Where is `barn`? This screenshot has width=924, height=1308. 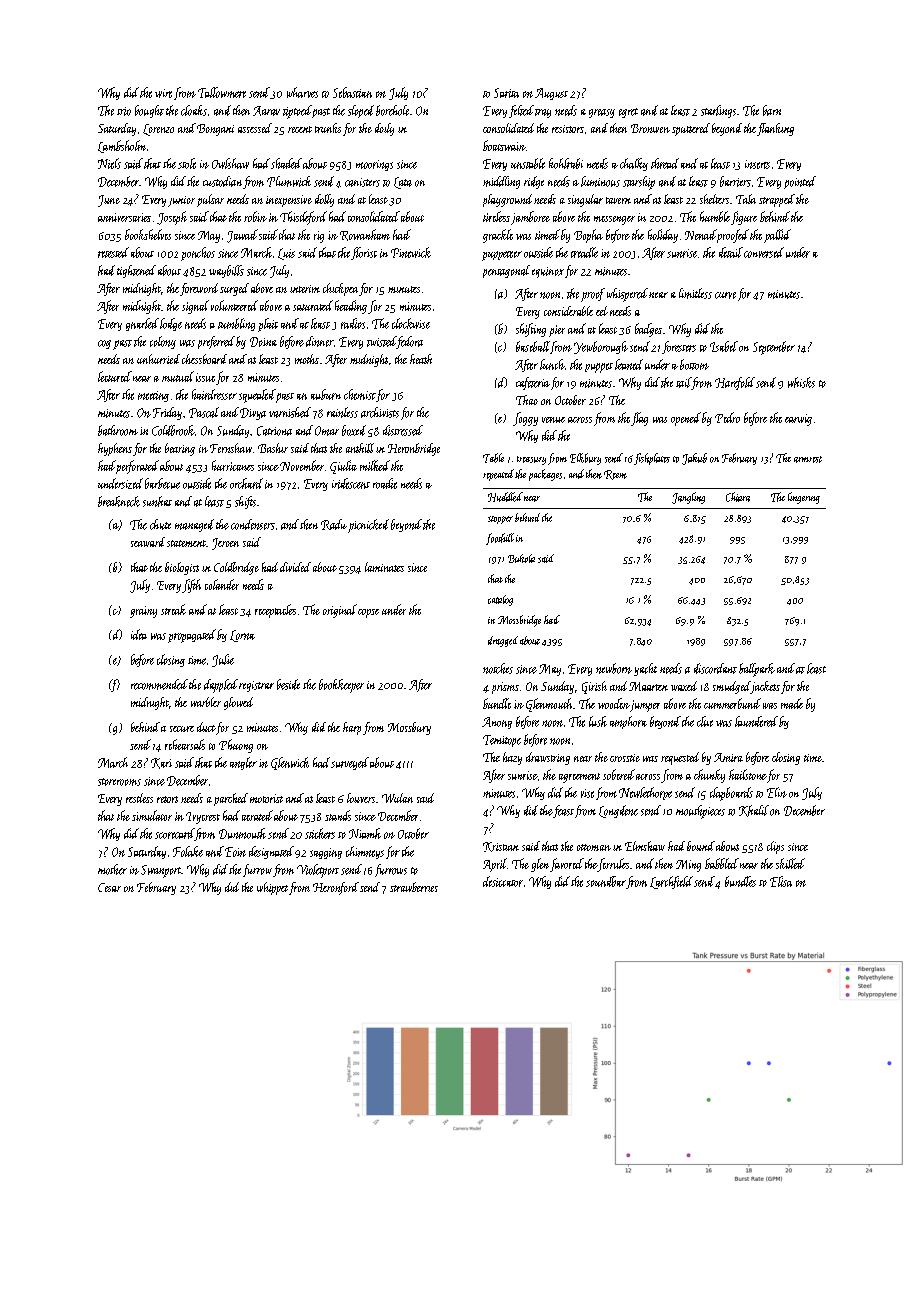 barn is located at coordinates (772, 110).
